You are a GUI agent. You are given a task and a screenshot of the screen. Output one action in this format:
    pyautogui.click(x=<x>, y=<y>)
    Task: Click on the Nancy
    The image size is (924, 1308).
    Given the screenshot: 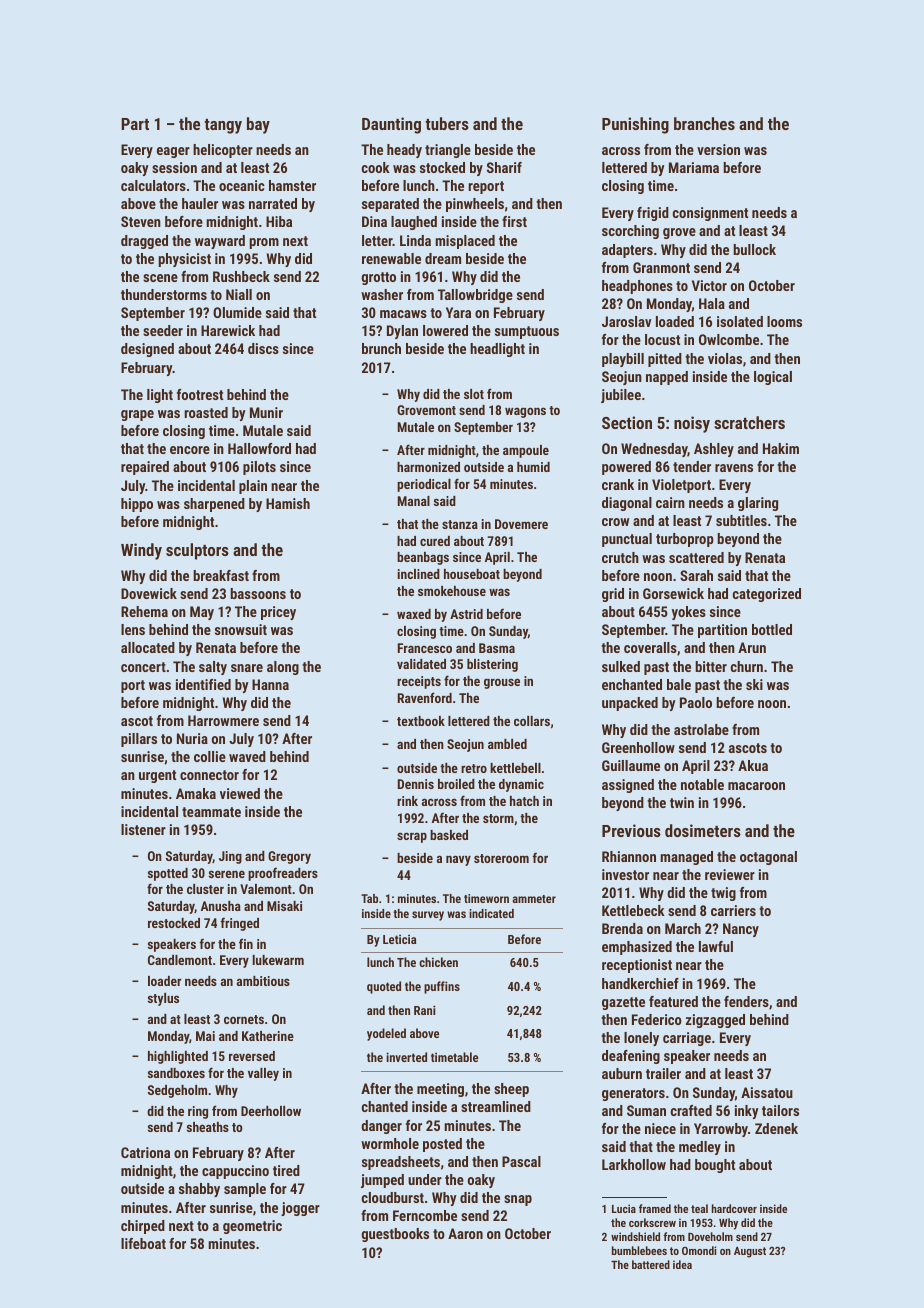 What is the action you would take?
    pyautogui.click(x=741, y=930)
